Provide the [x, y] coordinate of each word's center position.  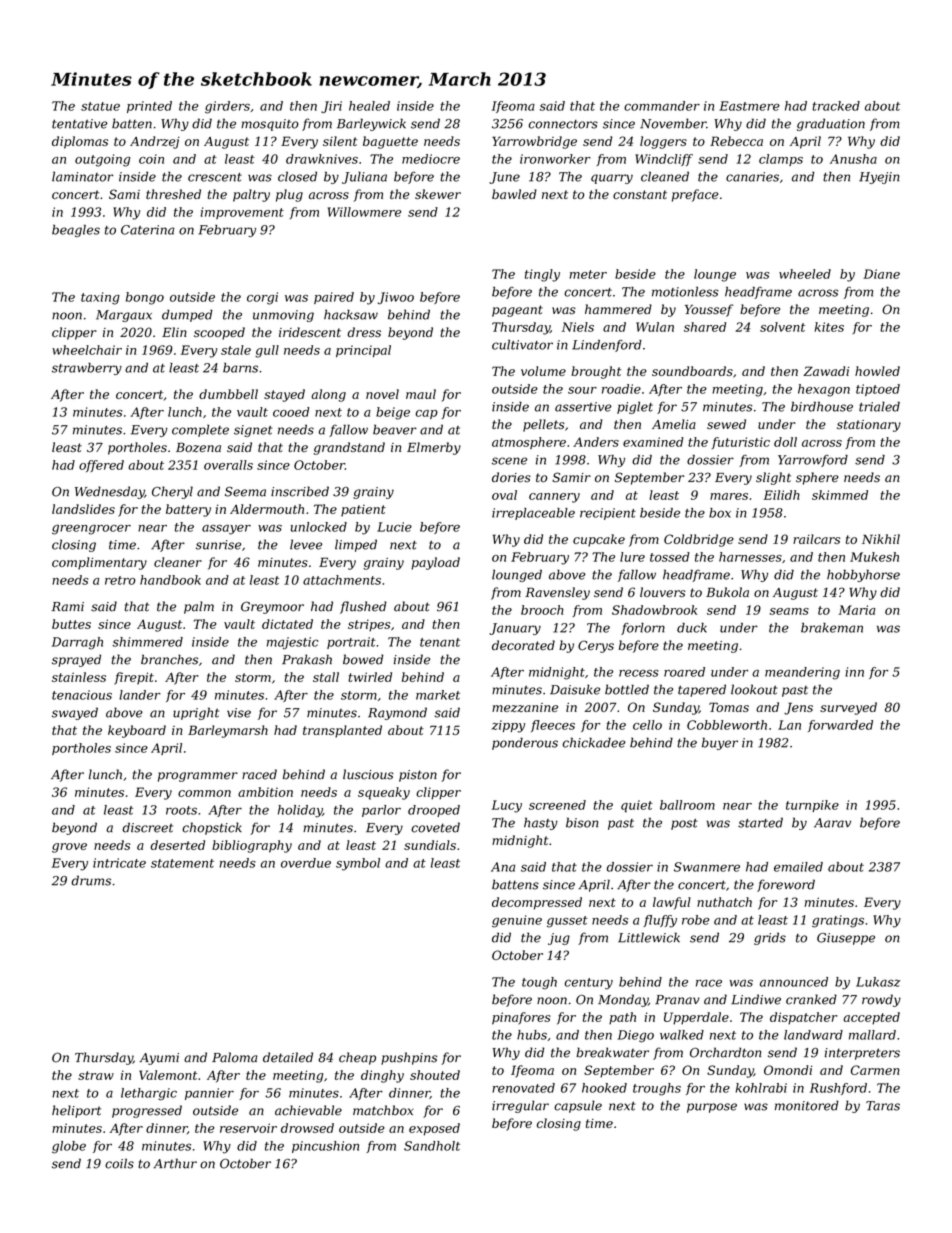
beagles [76, 231]
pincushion [325, 1147]
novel [382, 394]
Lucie [394, 527]
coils [119, 1163]
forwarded [840, 726]
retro [120, 580]
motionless [685, 292]
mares [729, 496]
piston [418, 776]
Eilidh [781, 495]
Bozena [198, 448]
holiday [300, 811]
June [504, 178]
